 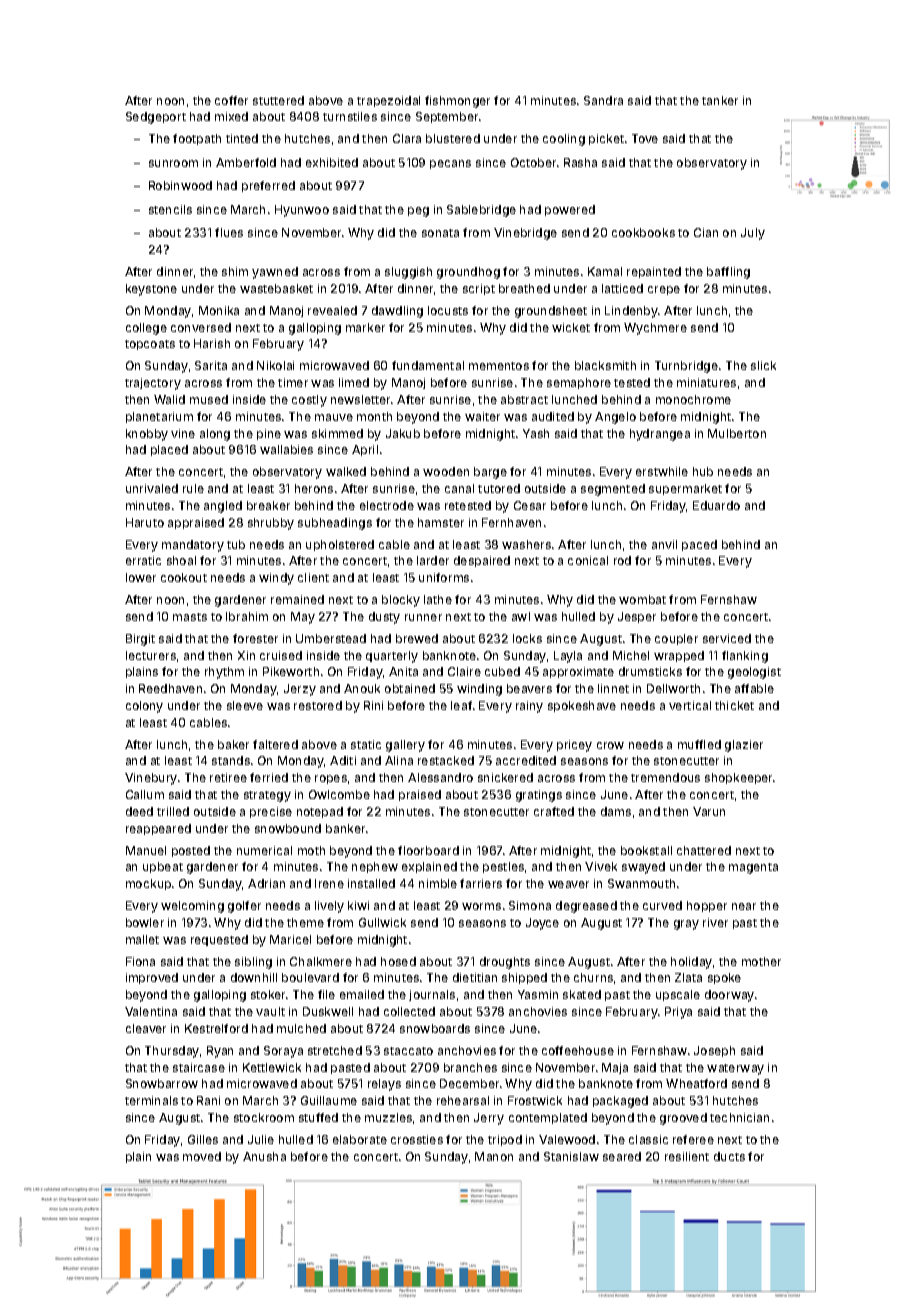 What do you see at coordinates (202, 1156) in the image?
I see `moved` at bounding box center [202, 1156].
